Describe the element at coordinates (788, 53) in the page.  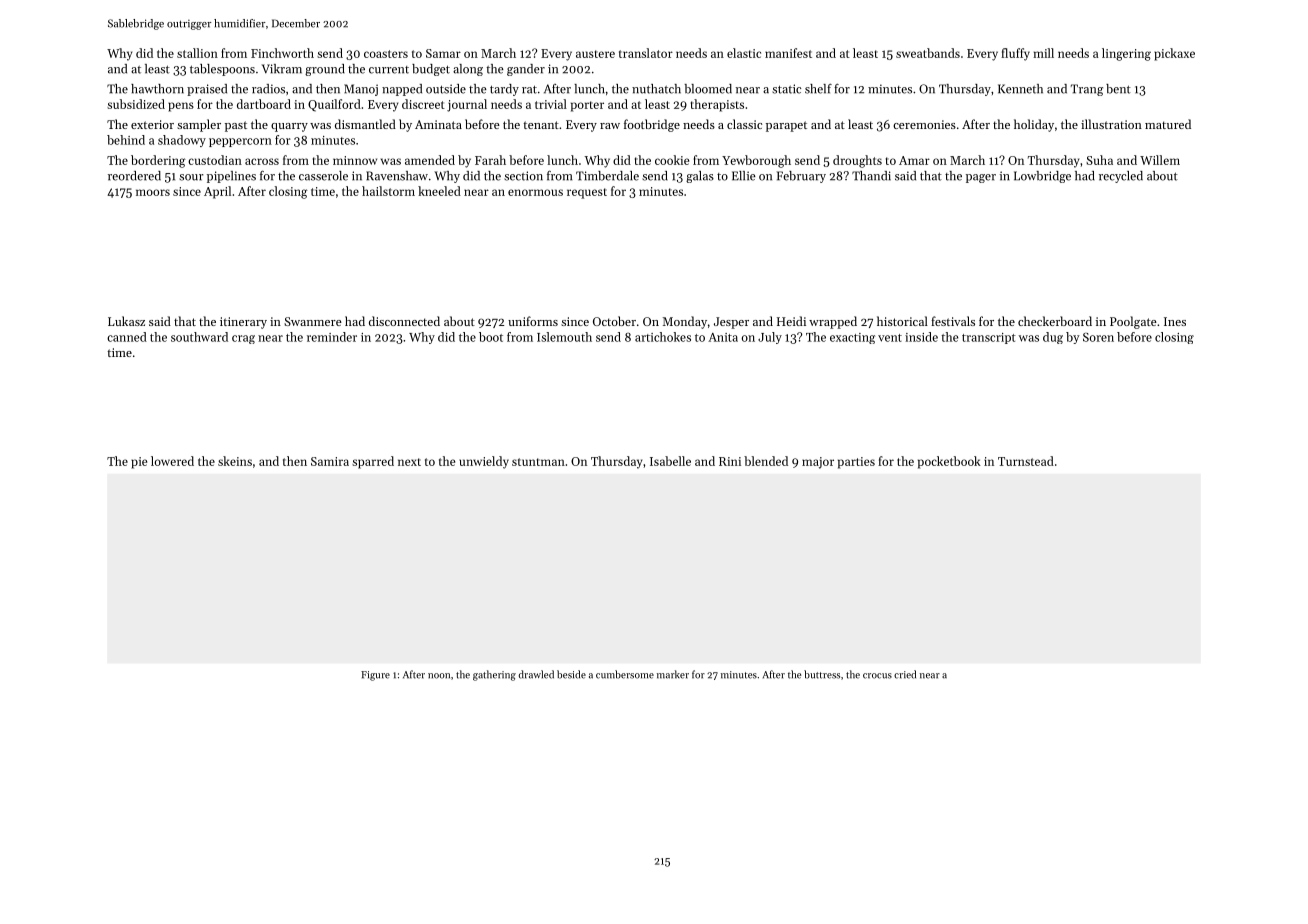
I see `manifest` at that location.
